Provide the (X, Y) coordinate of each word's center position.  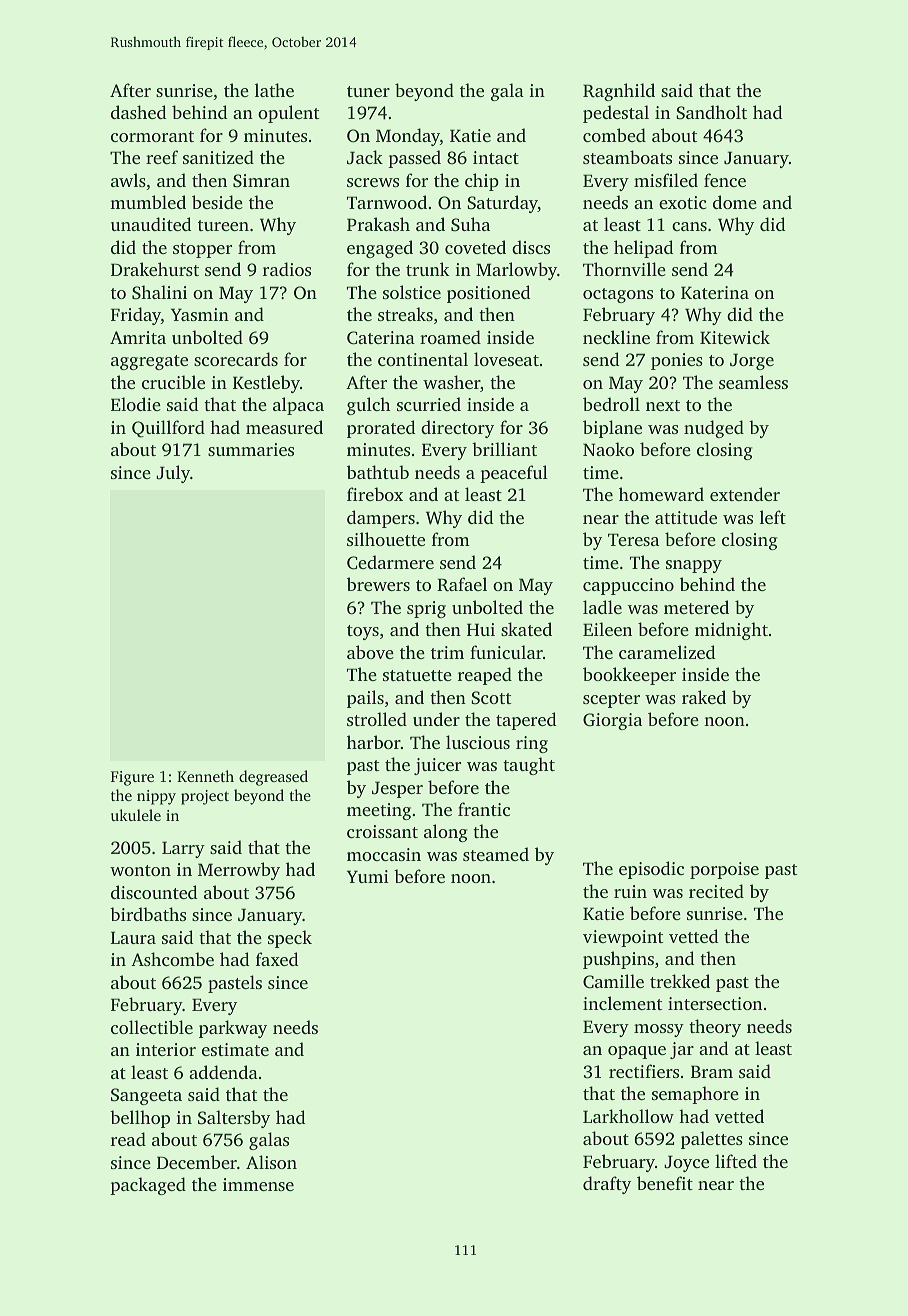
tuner (368, 91)
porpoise (724, 870)
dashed (138, 112)
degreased (273, 778)
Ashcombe (172, 959)
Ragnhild (619, 92)
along (446, 833)
